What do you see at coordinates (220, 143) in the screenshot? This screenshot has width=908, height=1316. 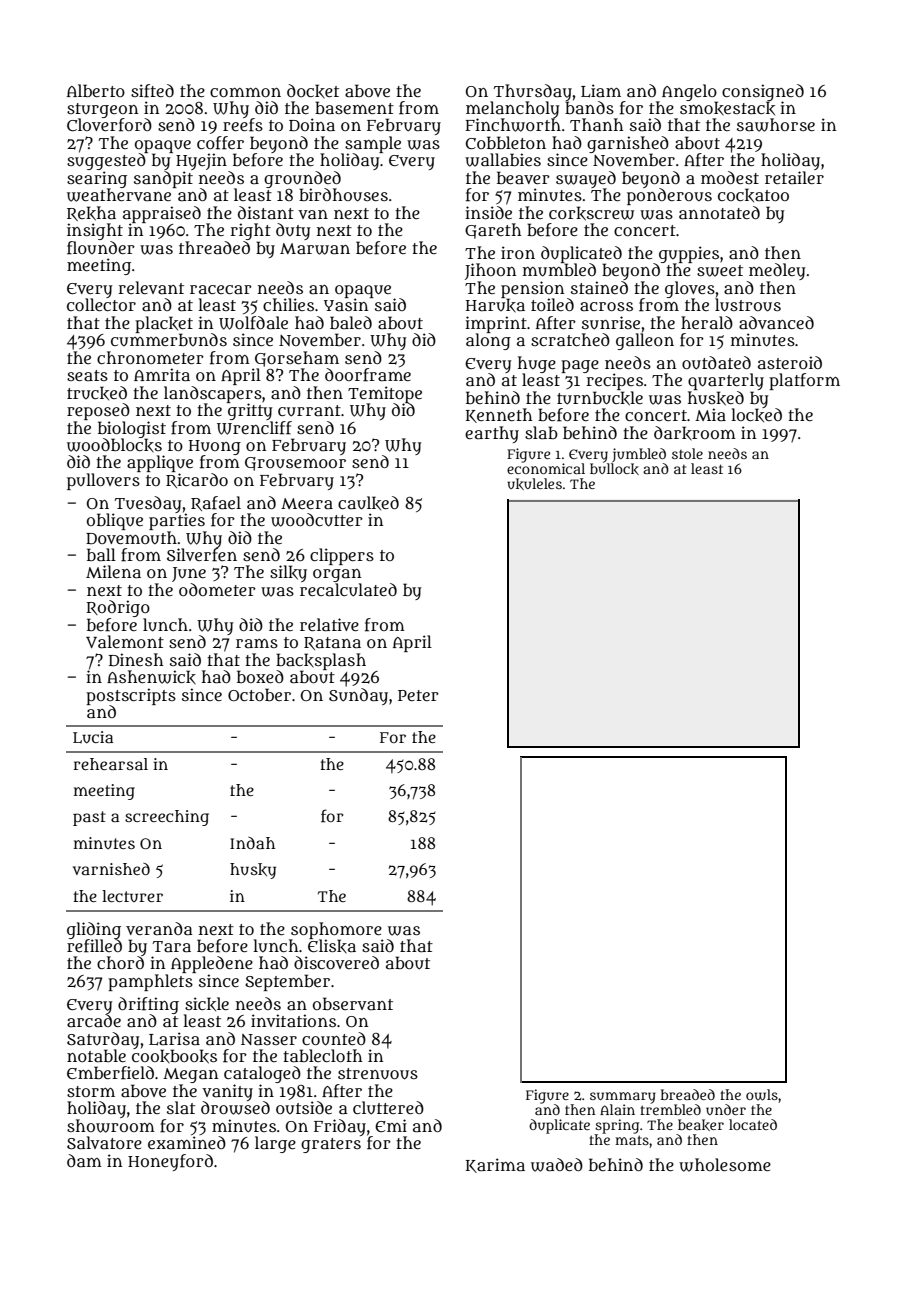 I see `coffer` at bounding box center [220, 143].
